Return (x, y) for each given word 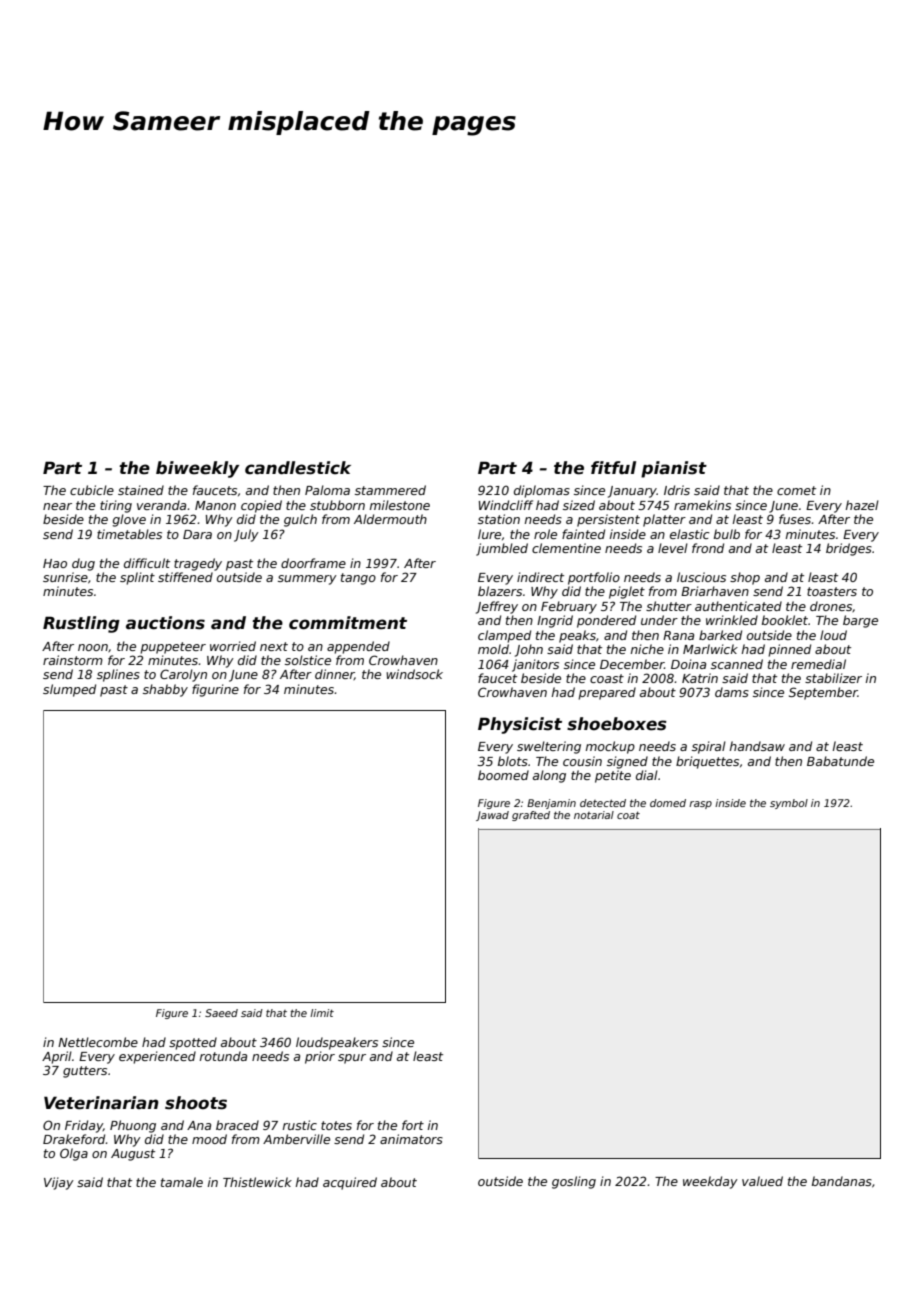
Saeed (221, 1013)
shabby (165, 690)
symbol (789, 804)
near (57, 506)
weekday (710, 1182)
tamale (182, 1182)
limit (322, 1013)
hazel (862, 505)
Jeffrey (497, 607)
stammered (390, 490)
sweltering (549, 747)
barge (860, 621)
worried (233, 646)
